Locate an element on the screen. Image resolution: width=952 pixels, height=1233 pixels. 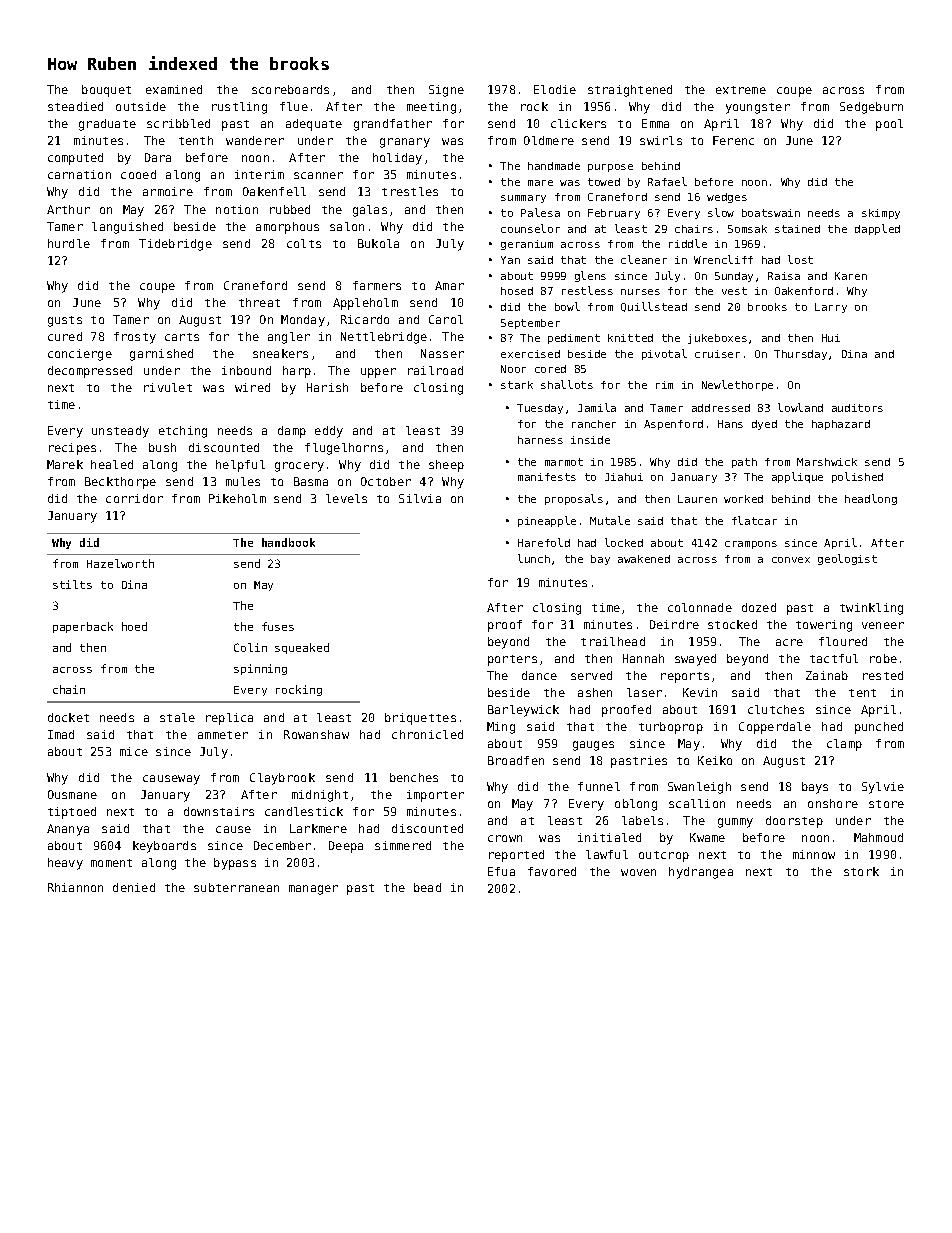
dozed is located at coordinates (759, 607).
